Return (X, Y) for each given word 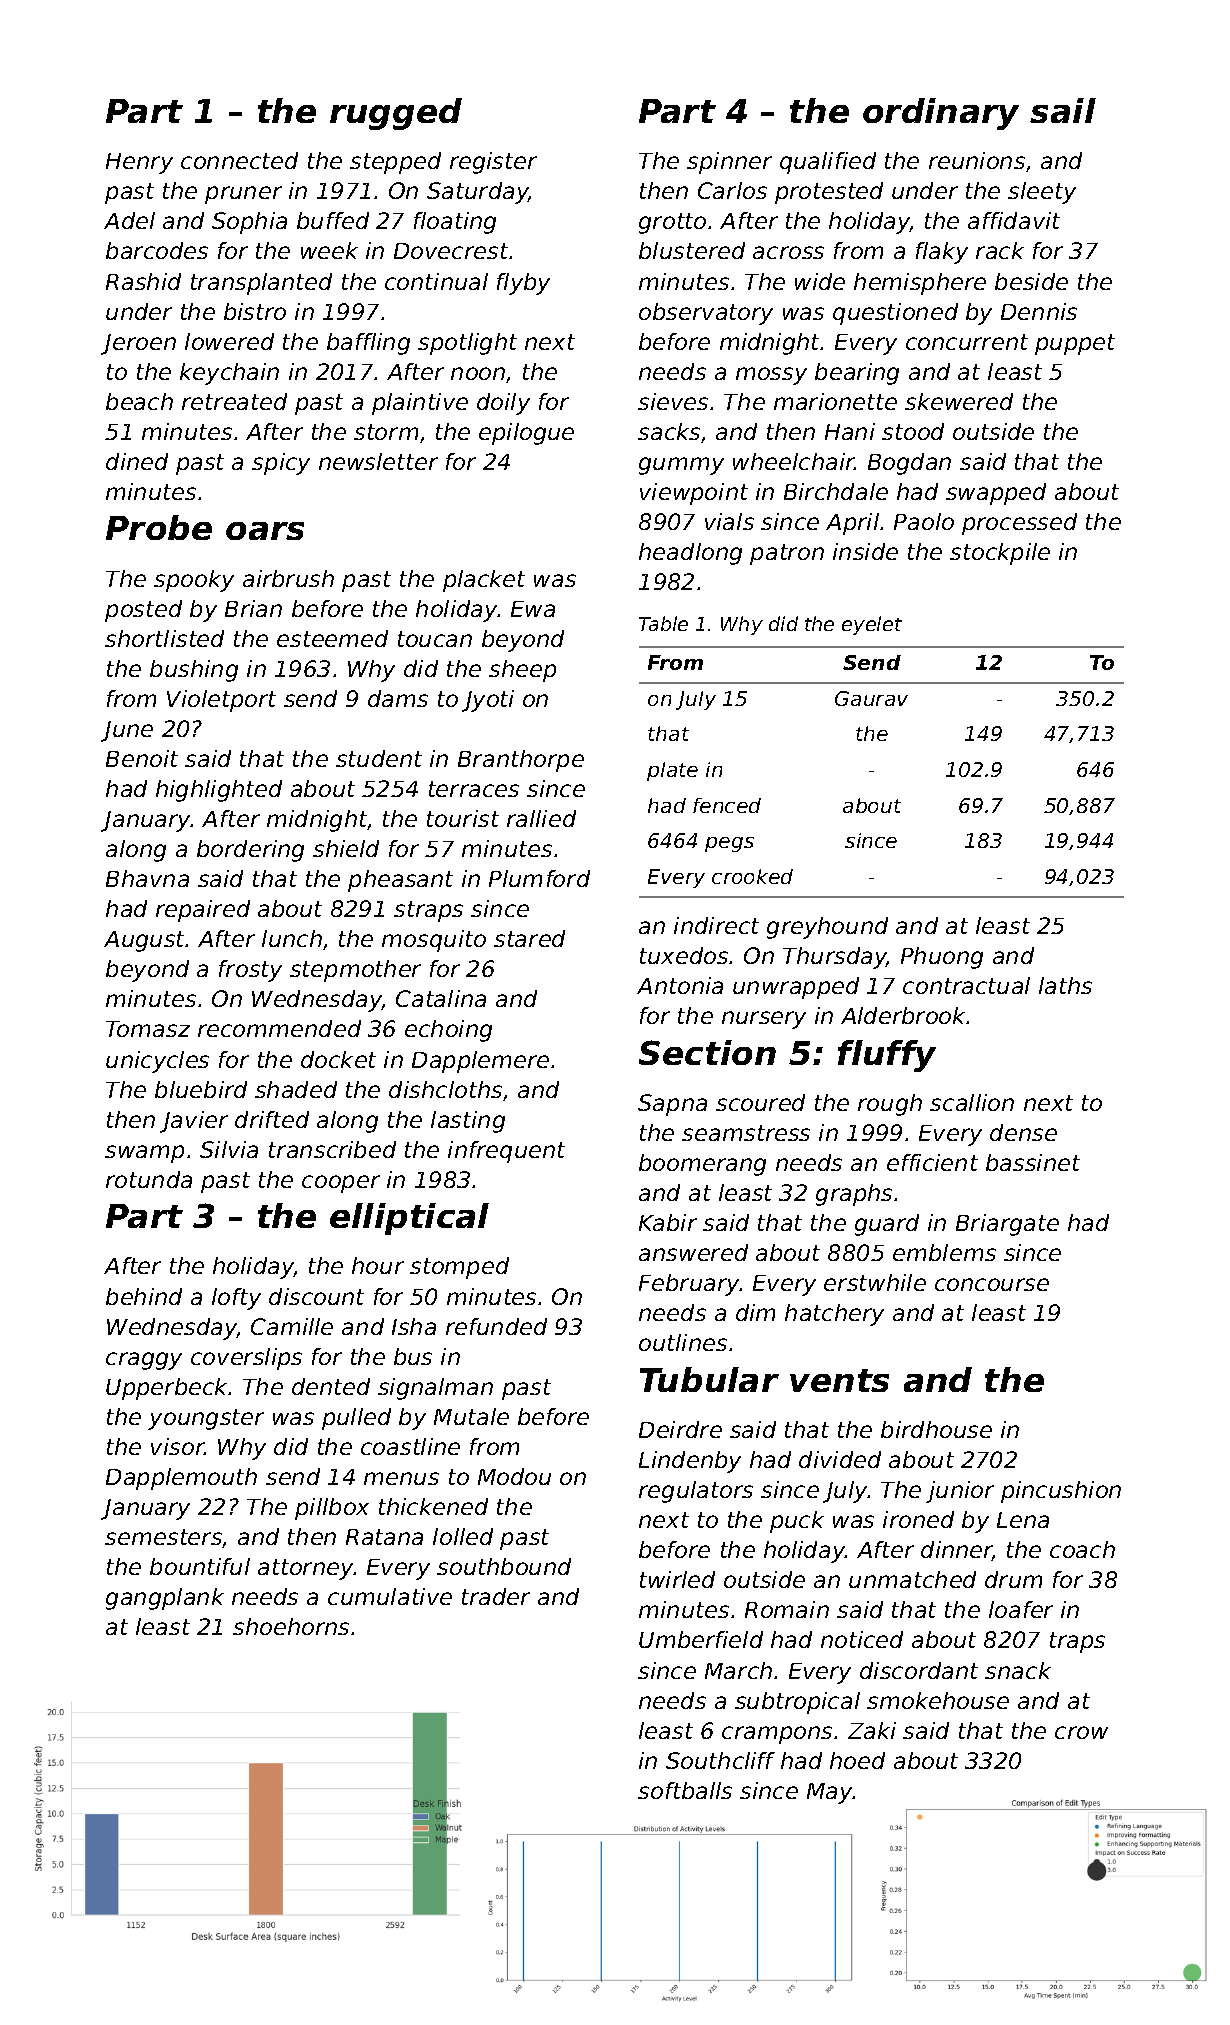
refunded (496, 1326)
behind (144, 1296)
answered (693, 1252)
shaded (296, 1089)
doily (503, 404)
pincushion (1061, 1492)
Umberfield (701, 1639)
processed (1019, 524)
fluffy (887, 1056)
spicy (281, 464)
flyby (523, 284)
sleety (1042, 193)
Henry (139, 163)
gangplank (165, 1599)
